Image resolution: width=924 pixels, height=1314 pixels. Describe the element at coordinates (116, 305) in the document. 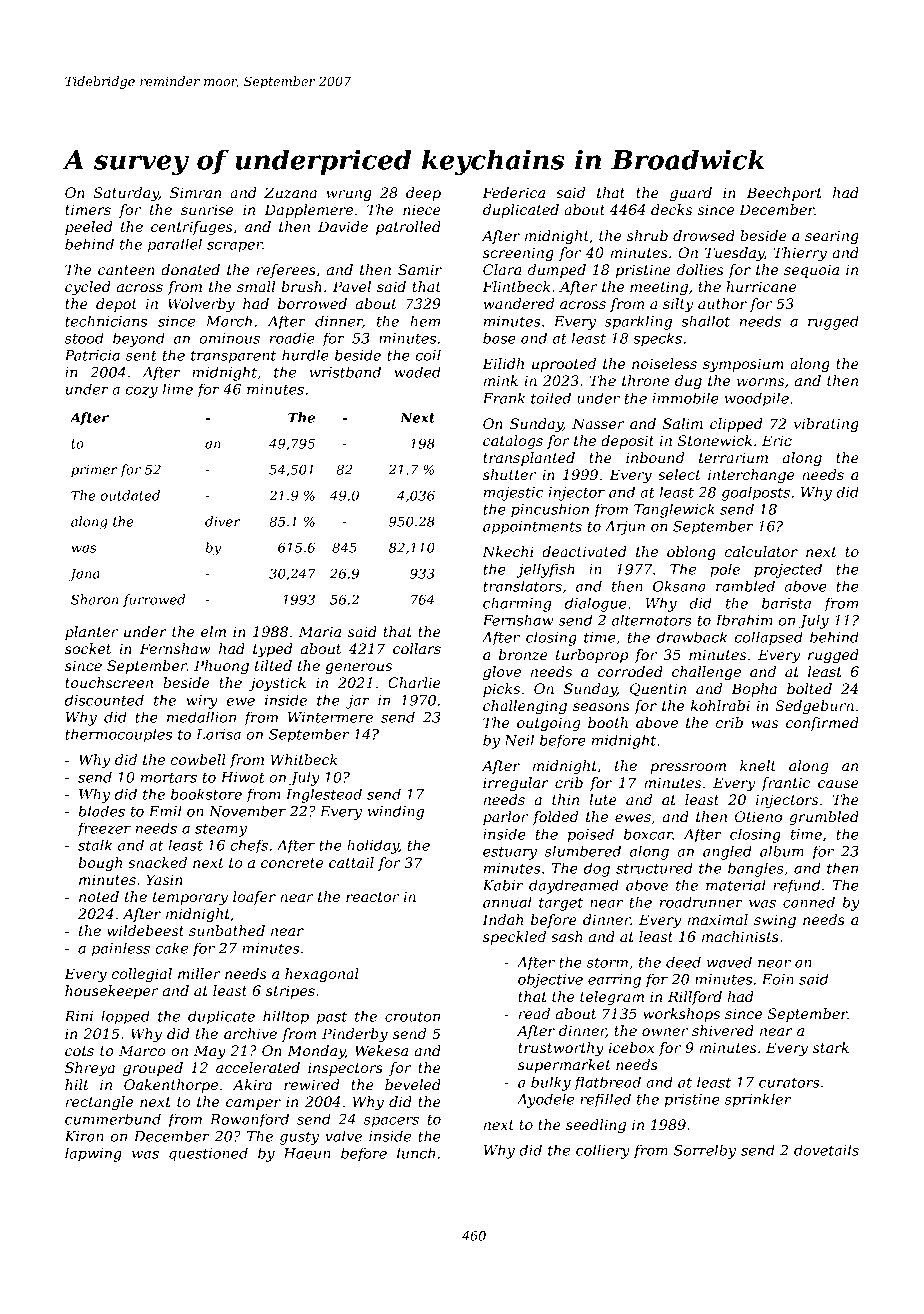

I see `depot` at that location.
